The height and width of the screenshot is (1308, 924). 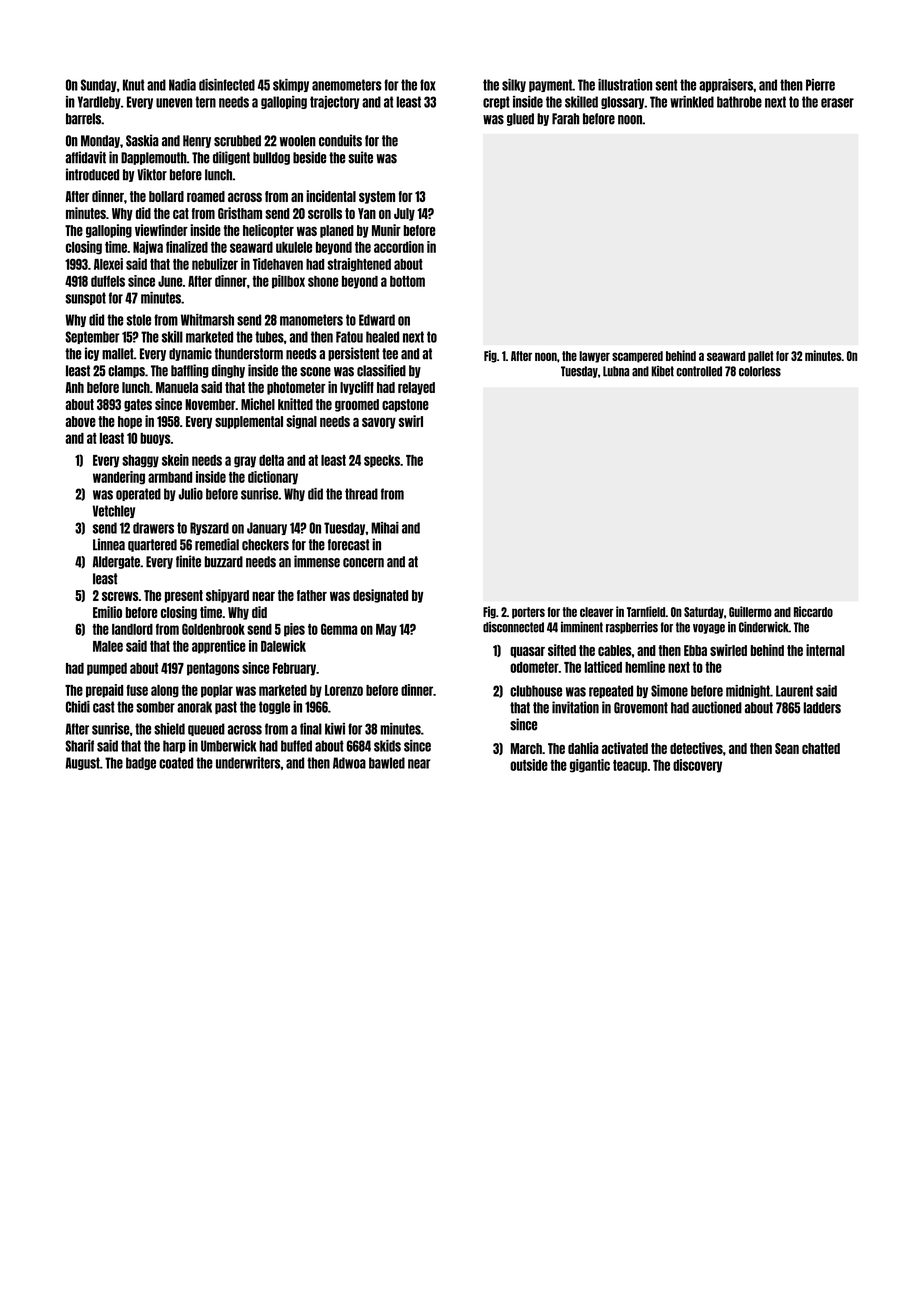 I want to click on Kibet, so click(x=662, y=371).
